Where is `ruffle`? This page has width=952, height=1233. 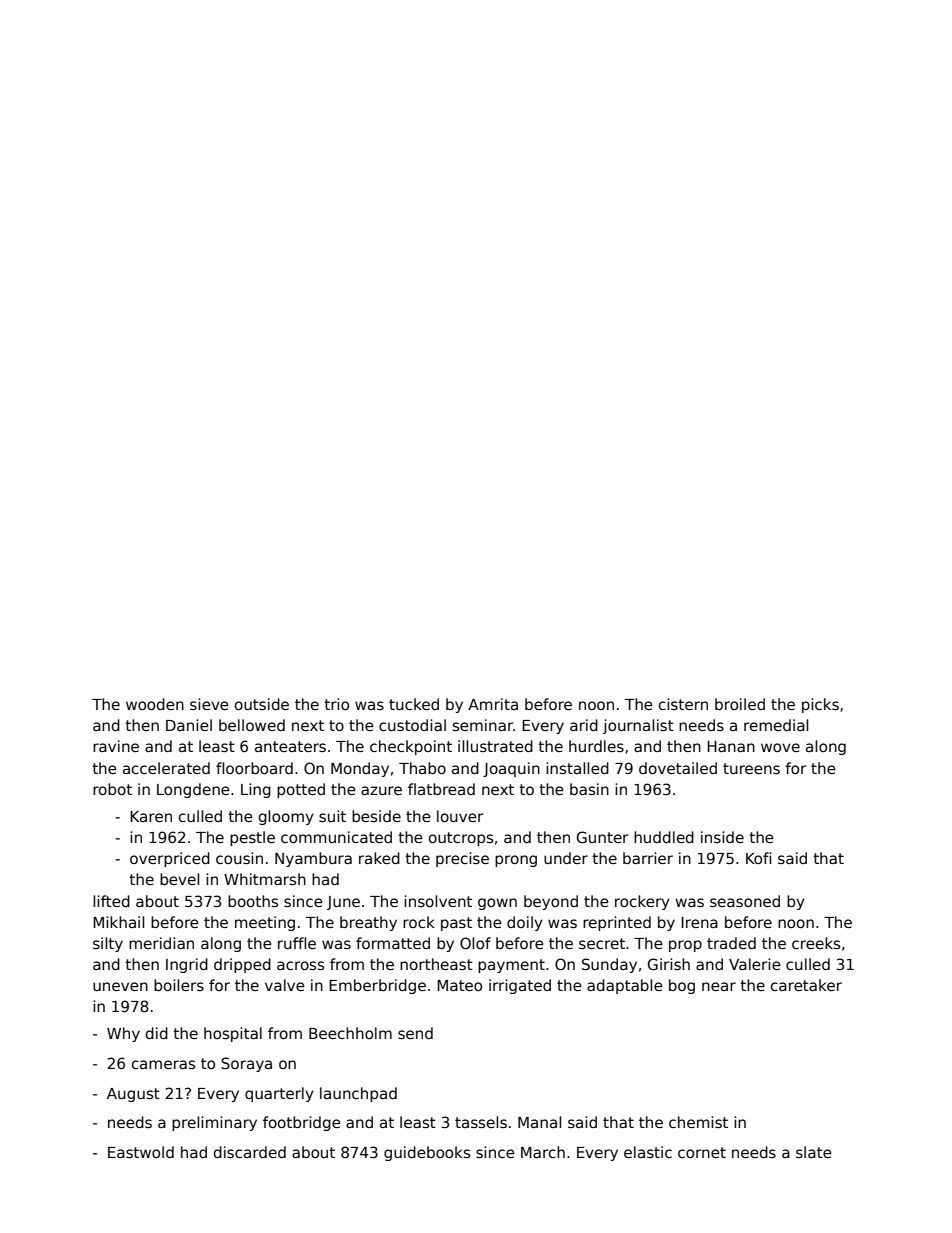 ruffle is located at coordinates (297, 943).
